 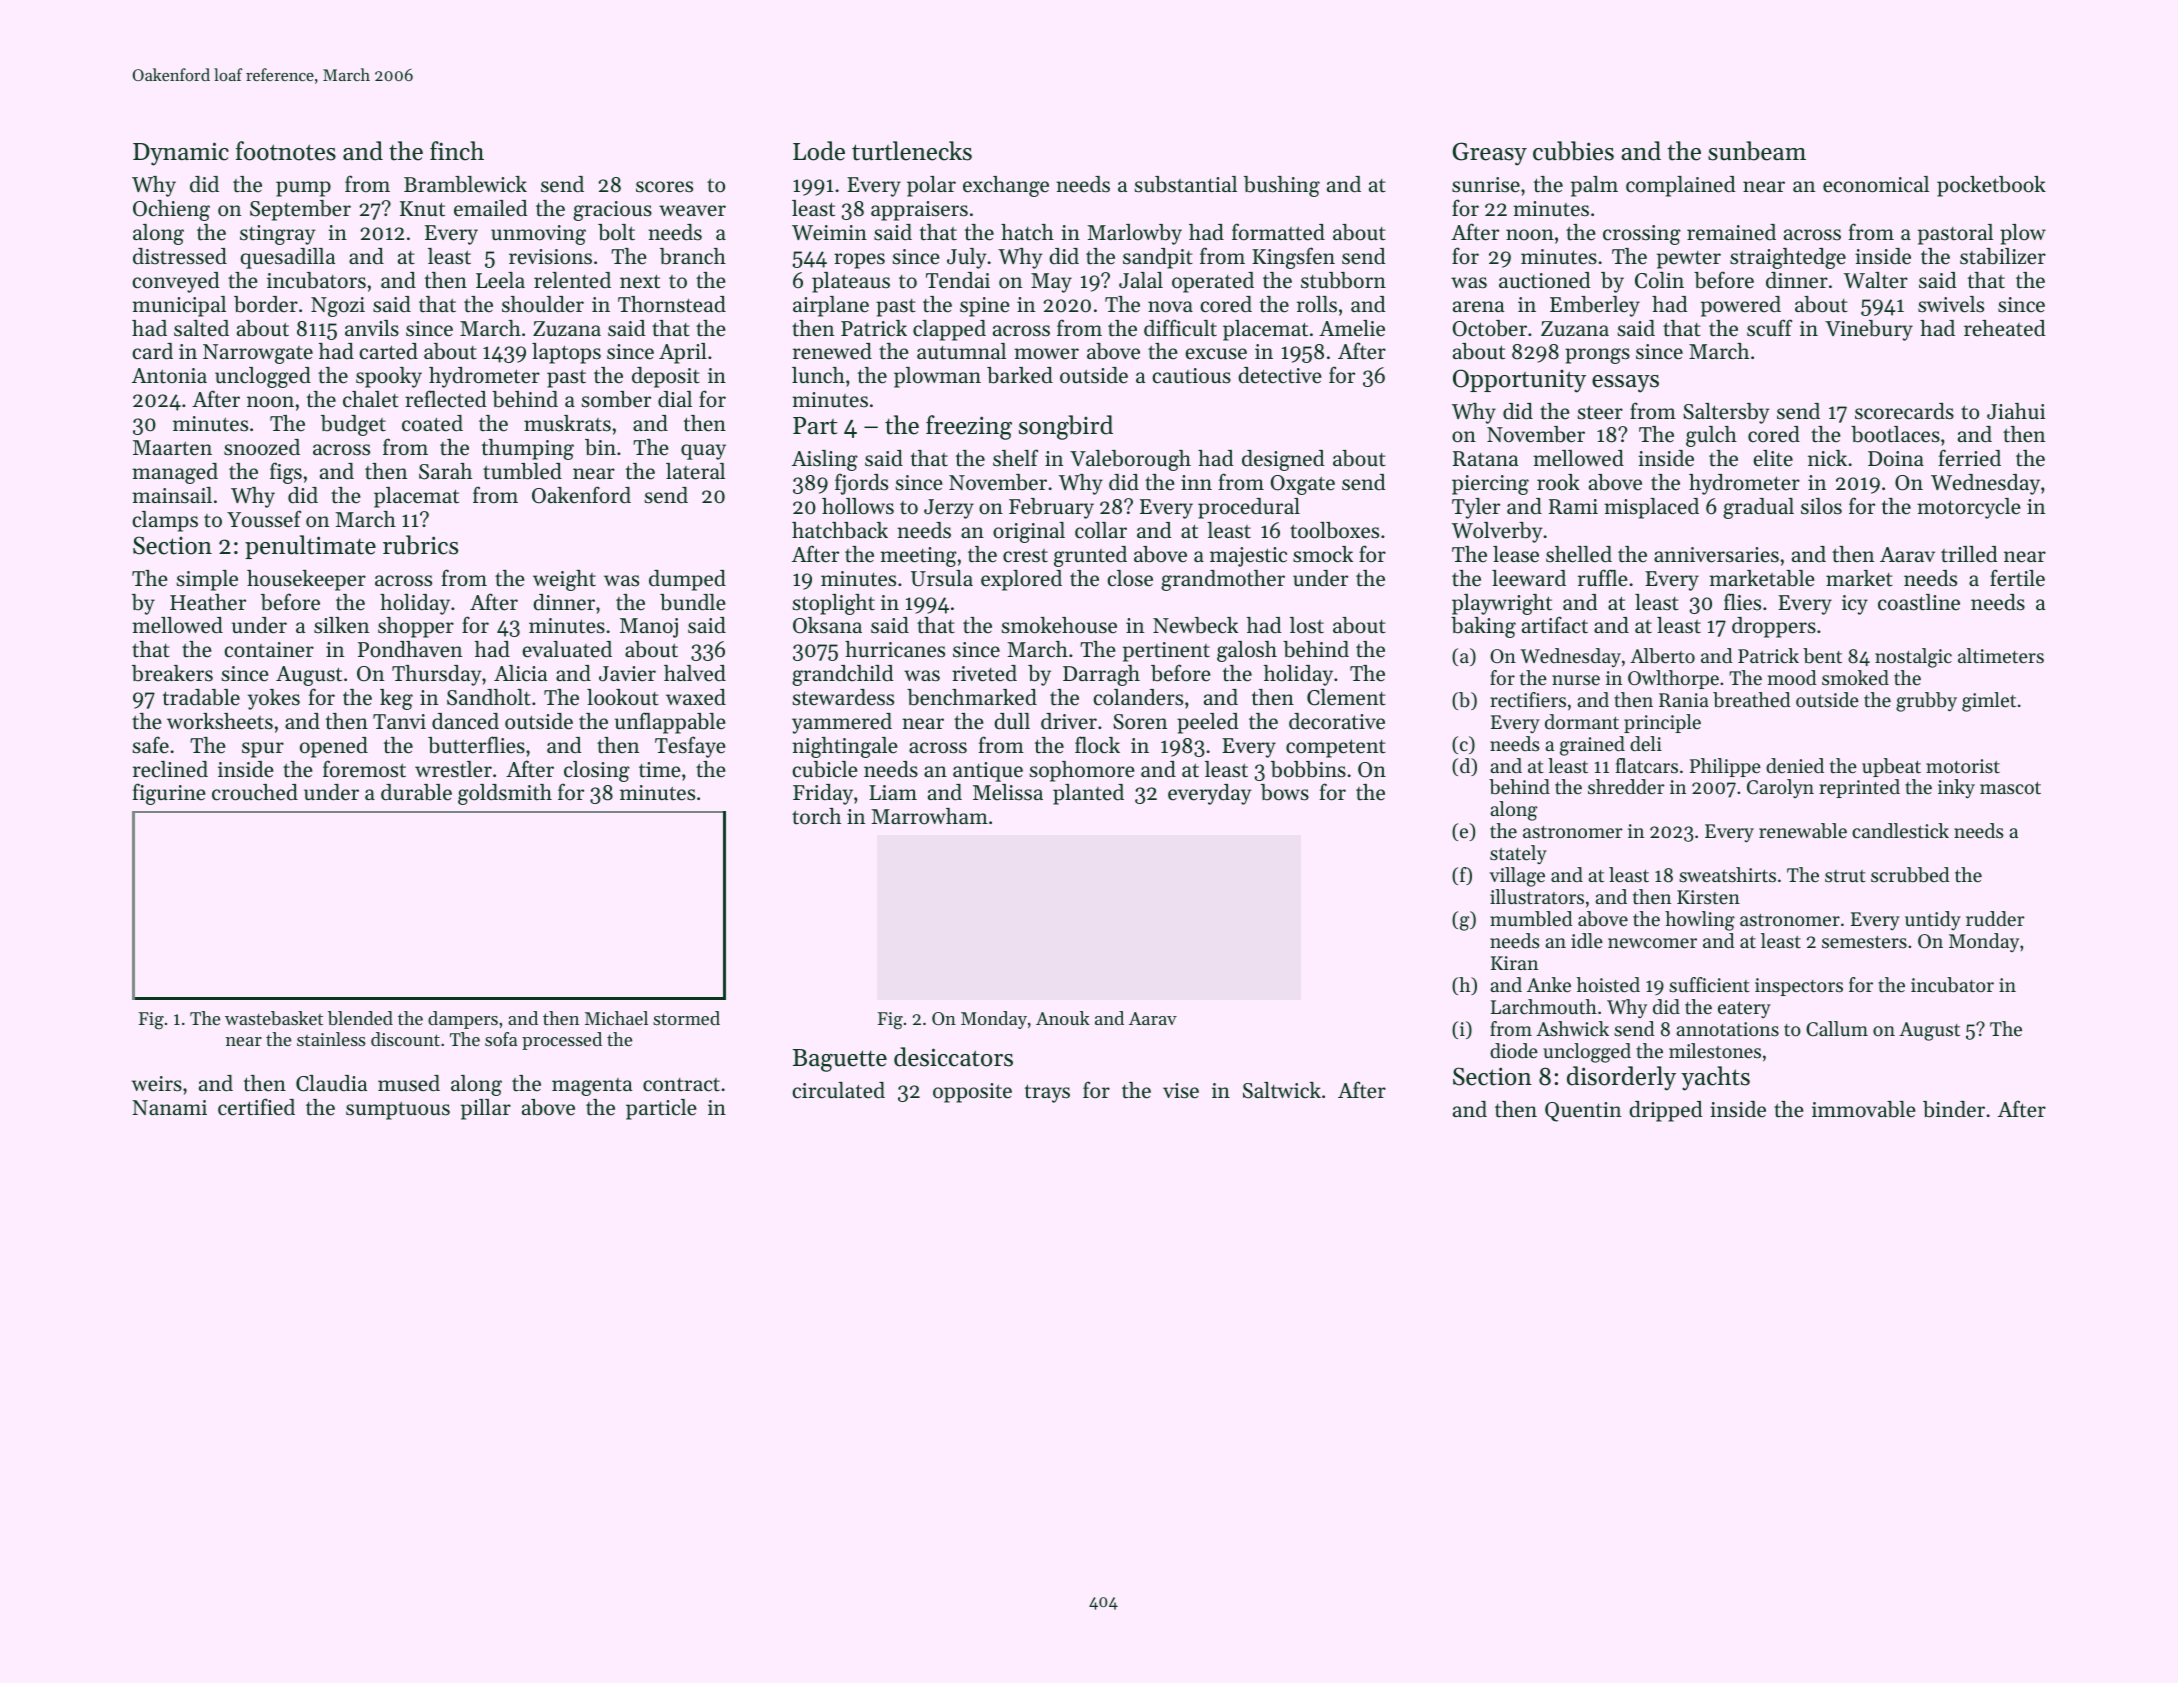 What do you see at coordinates (930, 816) in the screenshot?
I see `Marrowham` at bounding box center [930, 816].
